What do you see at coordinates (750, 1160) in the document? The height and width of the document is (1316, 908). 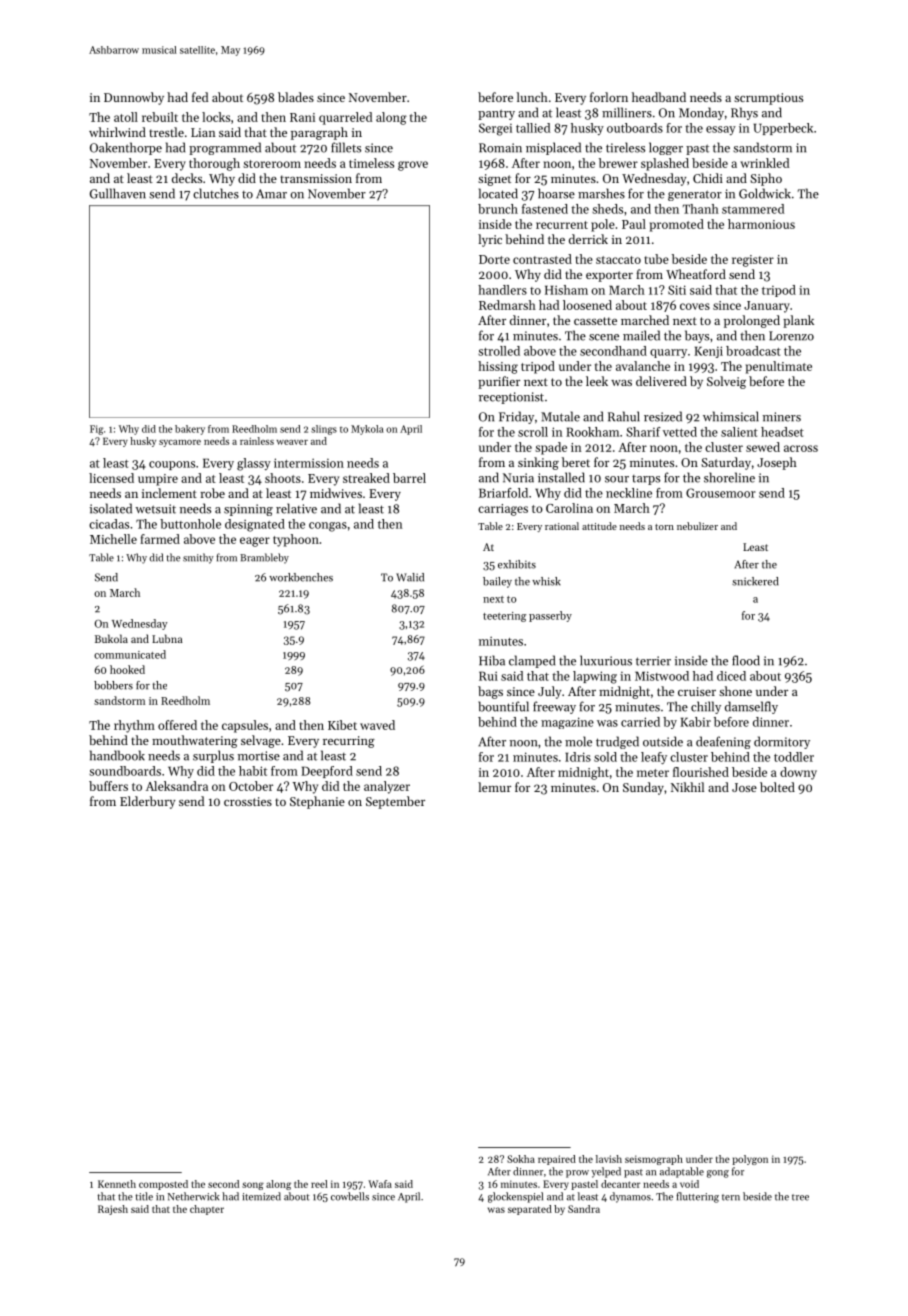 I see `polygon` at bounding box center [750, 1160].
